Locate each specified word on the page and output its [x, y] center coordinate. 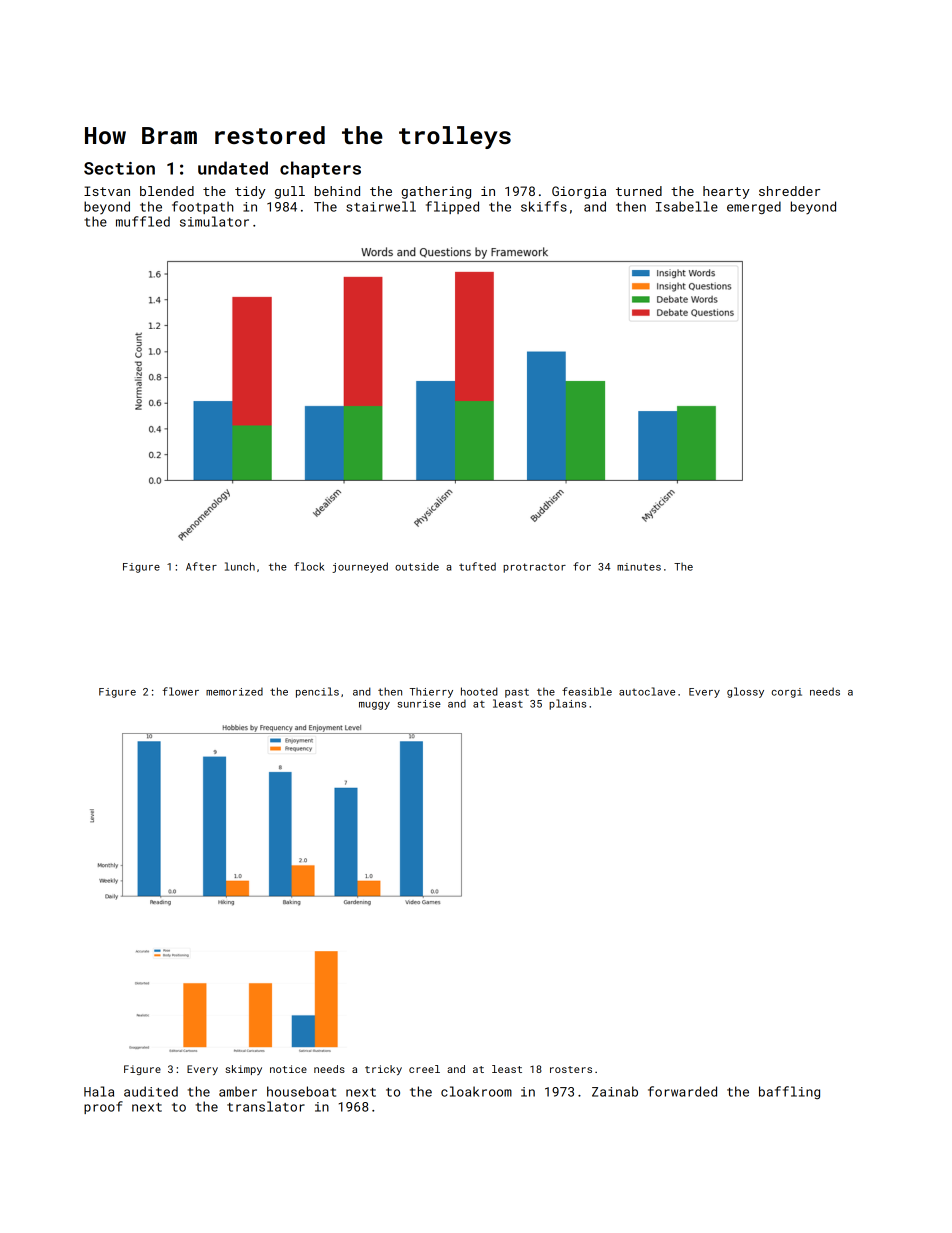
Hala [99, 1091]
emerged [754, 207]
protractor [534, 568]
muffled [143, 221]
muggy [374, 706]
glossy [745, 692]
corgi [786, 693]
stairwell [381, 206]
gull [290, 192]
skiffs [544, 206]
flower [180, 691]
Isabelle [687, 206]
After [201, 566]
